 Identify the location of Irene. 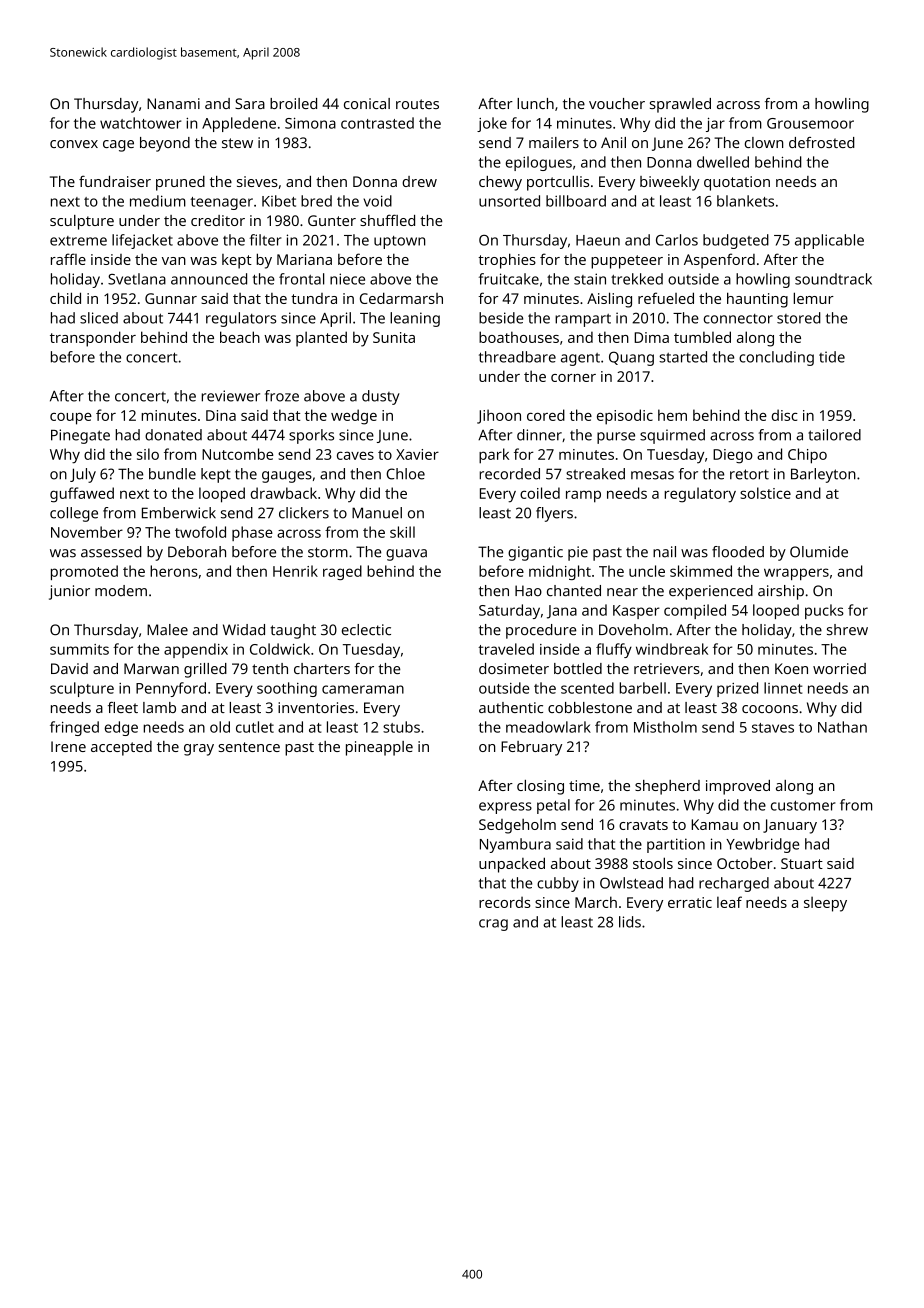
(68, 746).
